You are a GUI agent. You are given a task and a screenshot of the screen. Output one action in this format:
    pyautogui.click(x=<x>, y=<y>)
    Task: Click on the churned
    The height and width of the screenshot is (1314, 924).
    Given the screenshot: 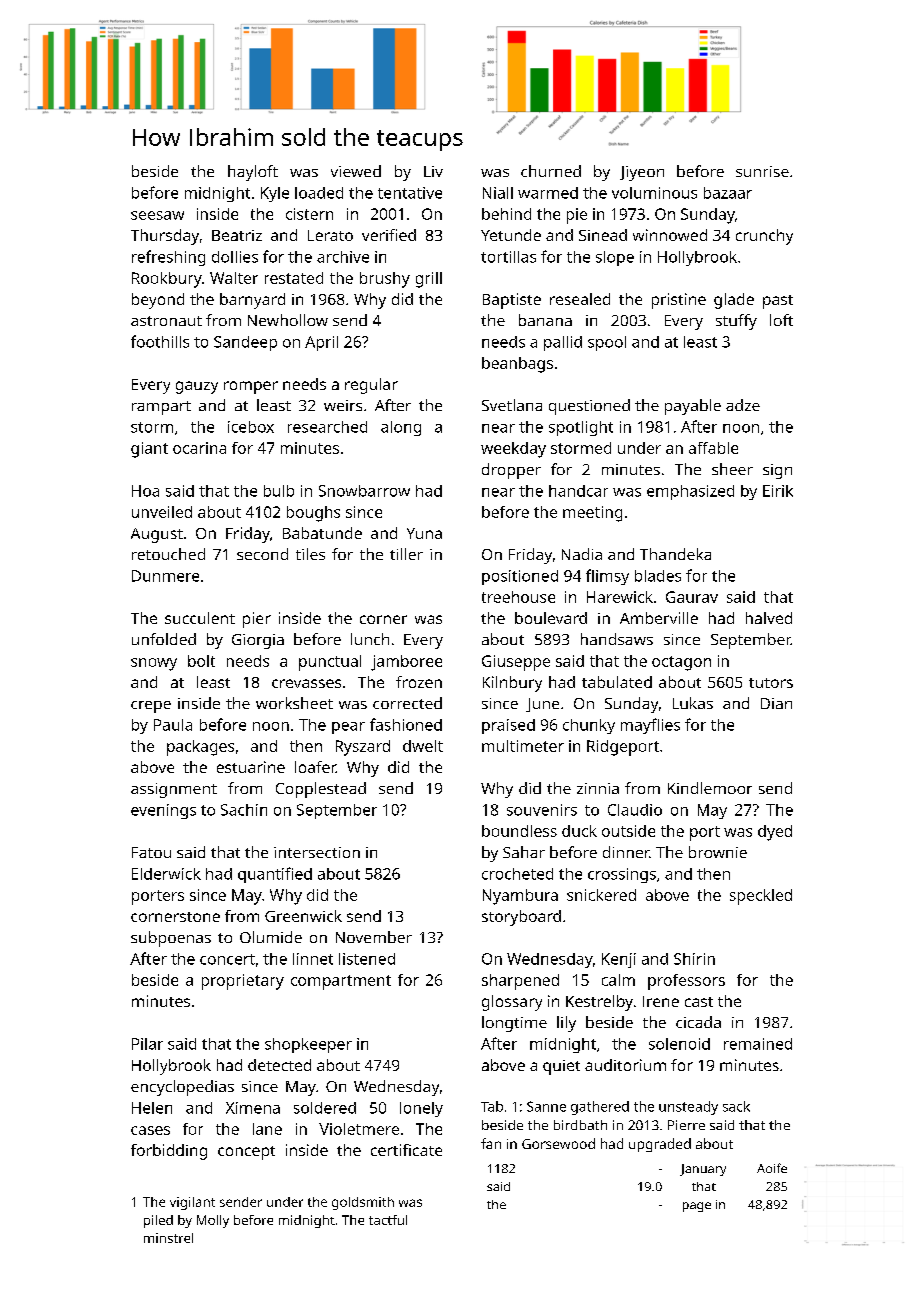 What is the action you would take?
    pyautogui.click(x=551, y=171)
